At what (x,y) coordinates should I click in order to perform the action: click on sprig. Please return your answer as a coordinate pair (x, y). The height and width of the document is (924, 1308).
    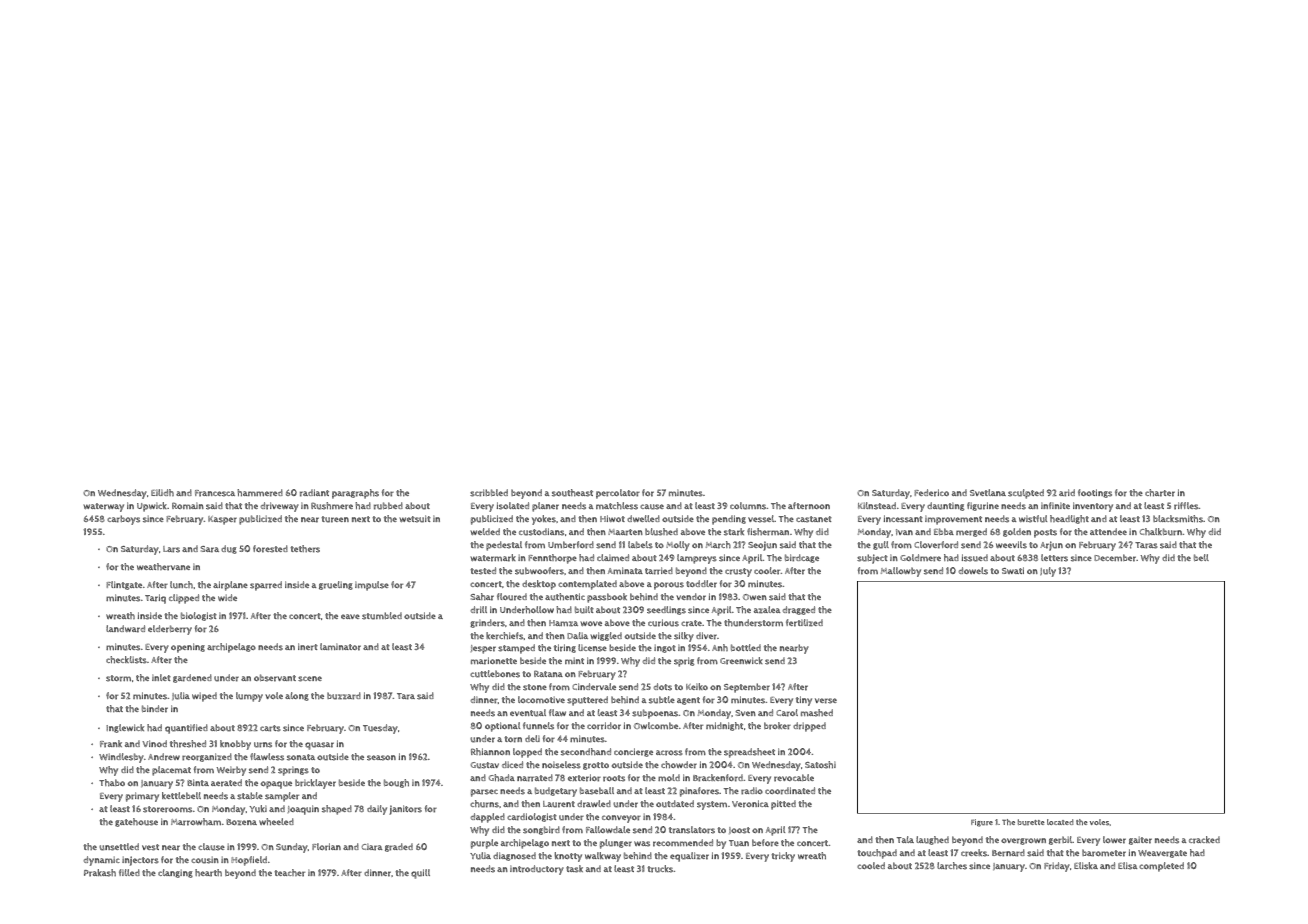
    Looking at the image, I should click on (684, 662).
